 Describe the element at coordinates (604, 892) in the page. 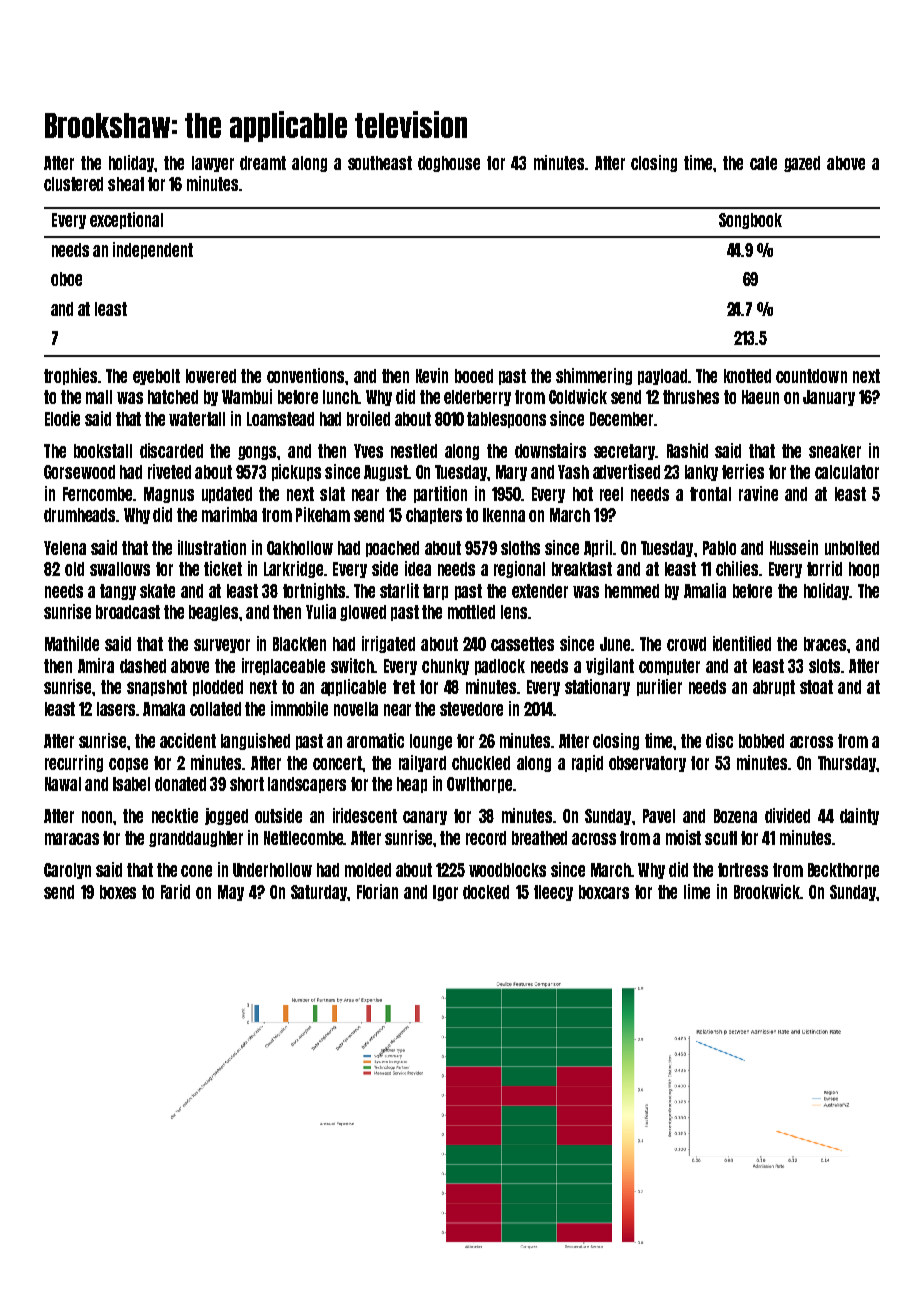

I see `boxcars` at that location.
